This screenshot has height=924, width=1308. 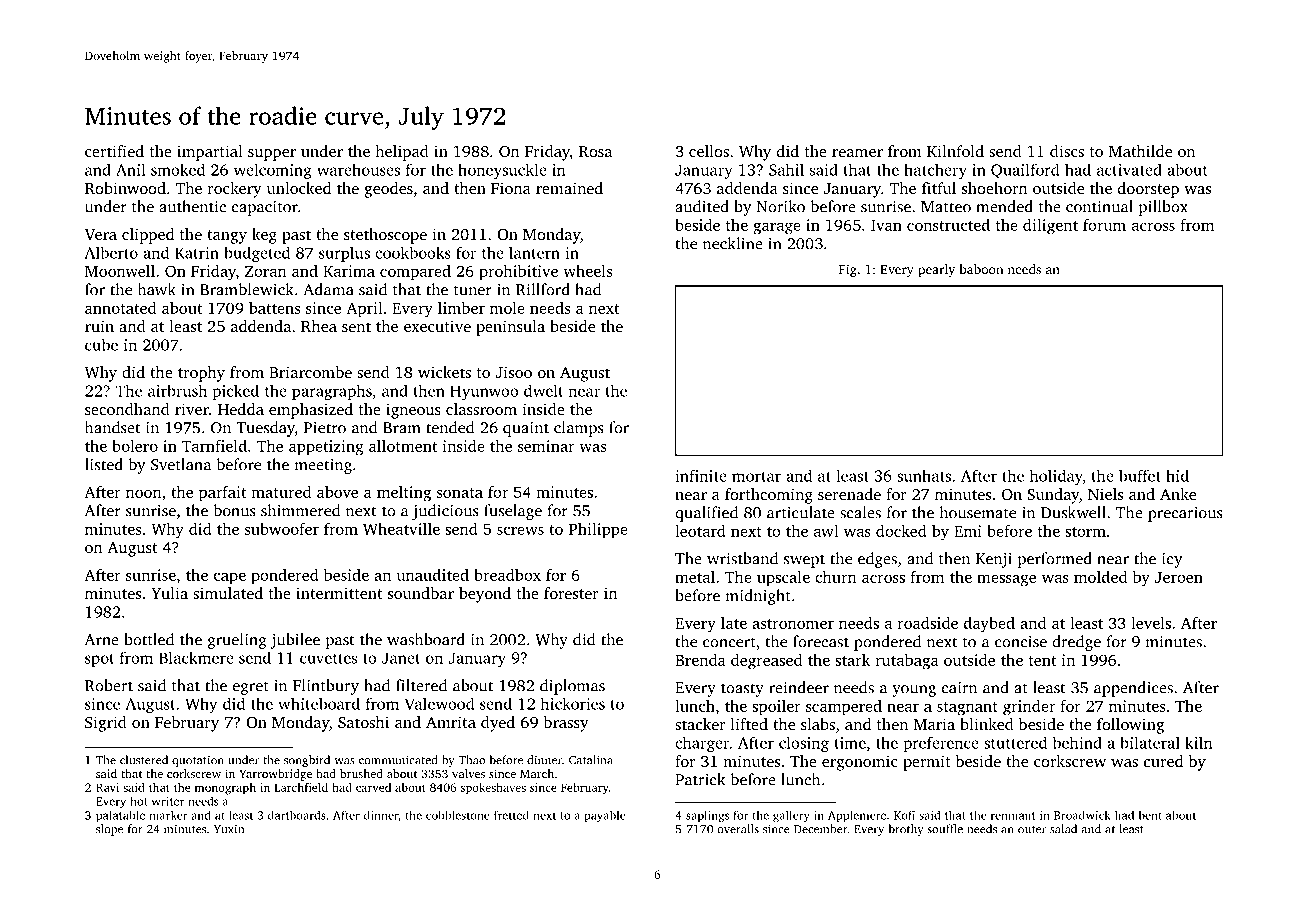 I want to click on baboon, so click(x=981, y=269).
